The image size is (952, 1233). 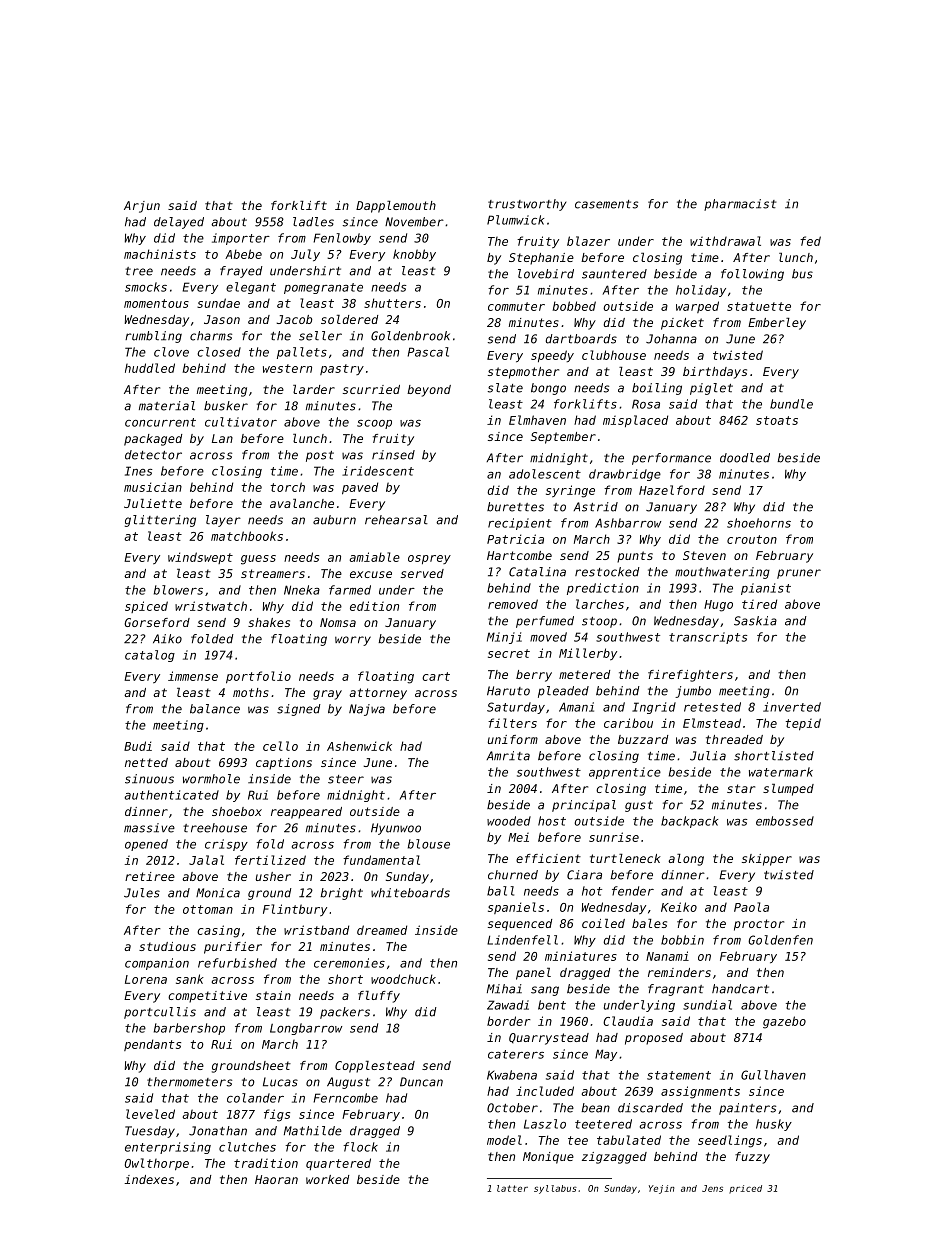 I want to click on importer, so click(x=241, y=239).
